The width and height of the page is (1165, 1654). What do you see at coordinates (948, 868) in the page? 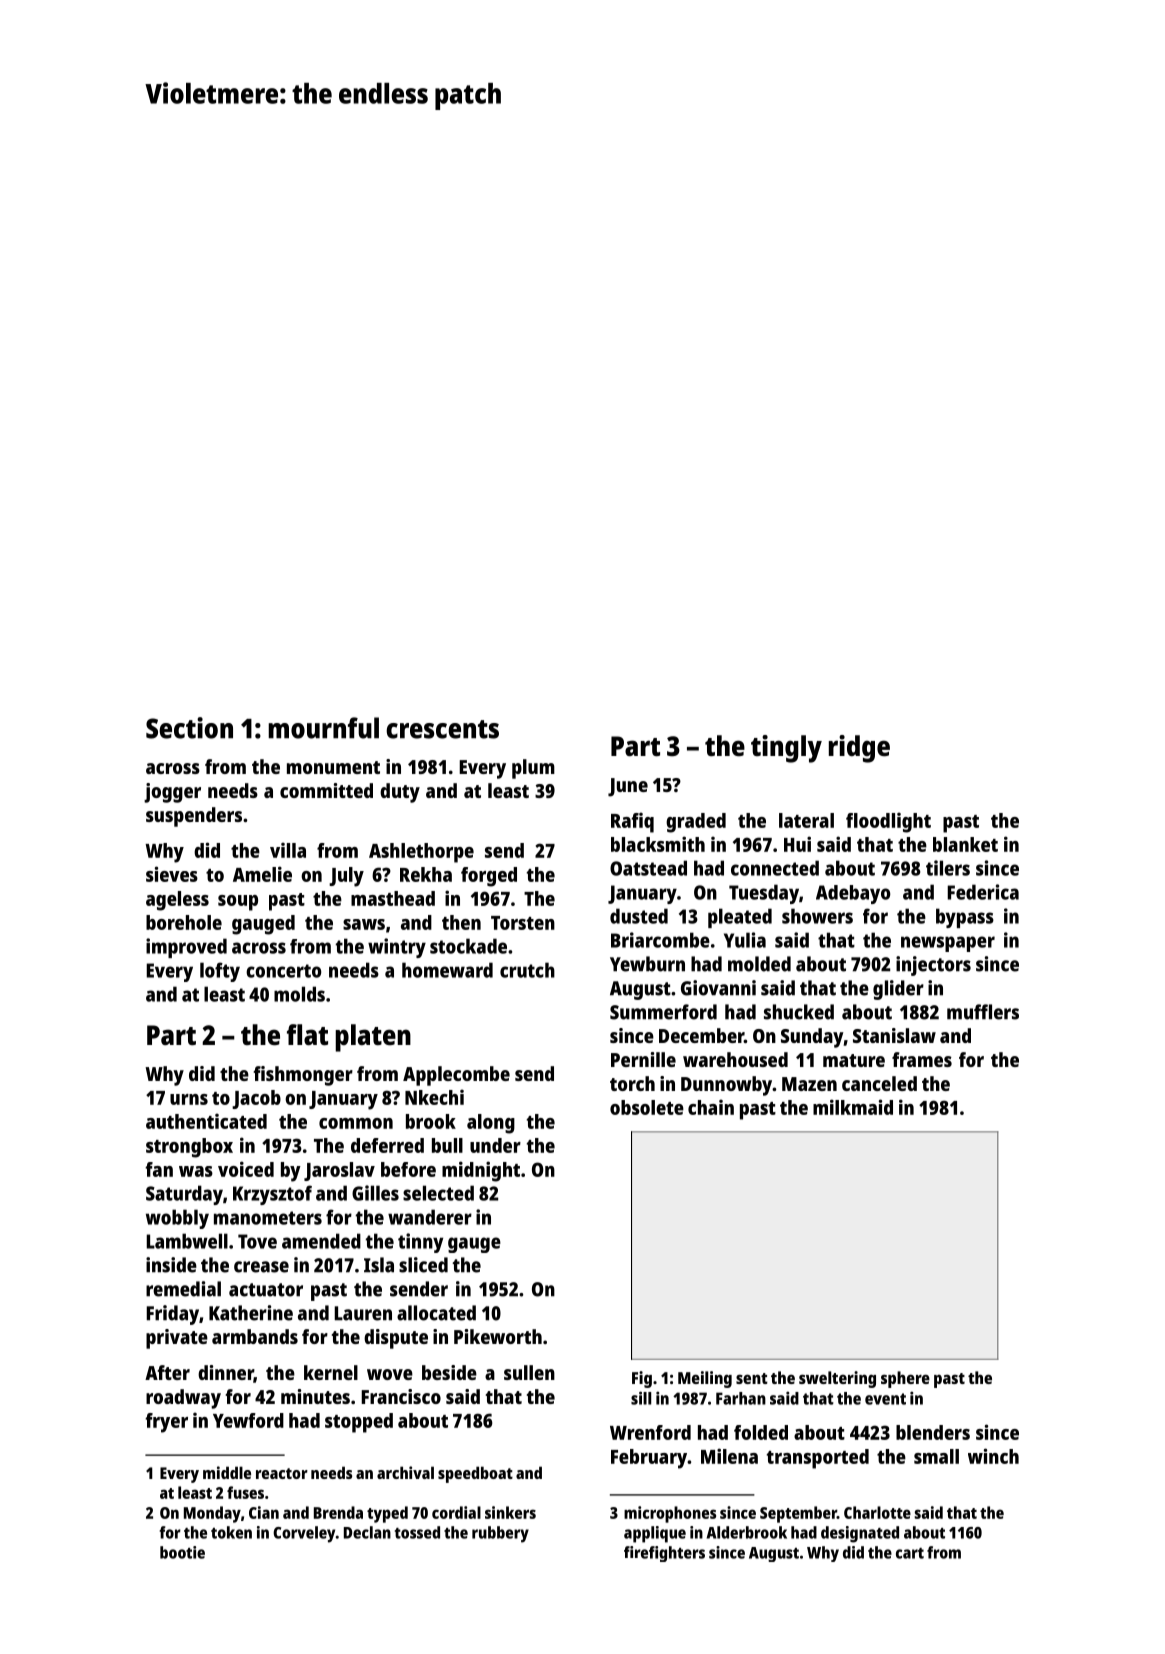
I see `tilers` at bounding box center [948, 868].
